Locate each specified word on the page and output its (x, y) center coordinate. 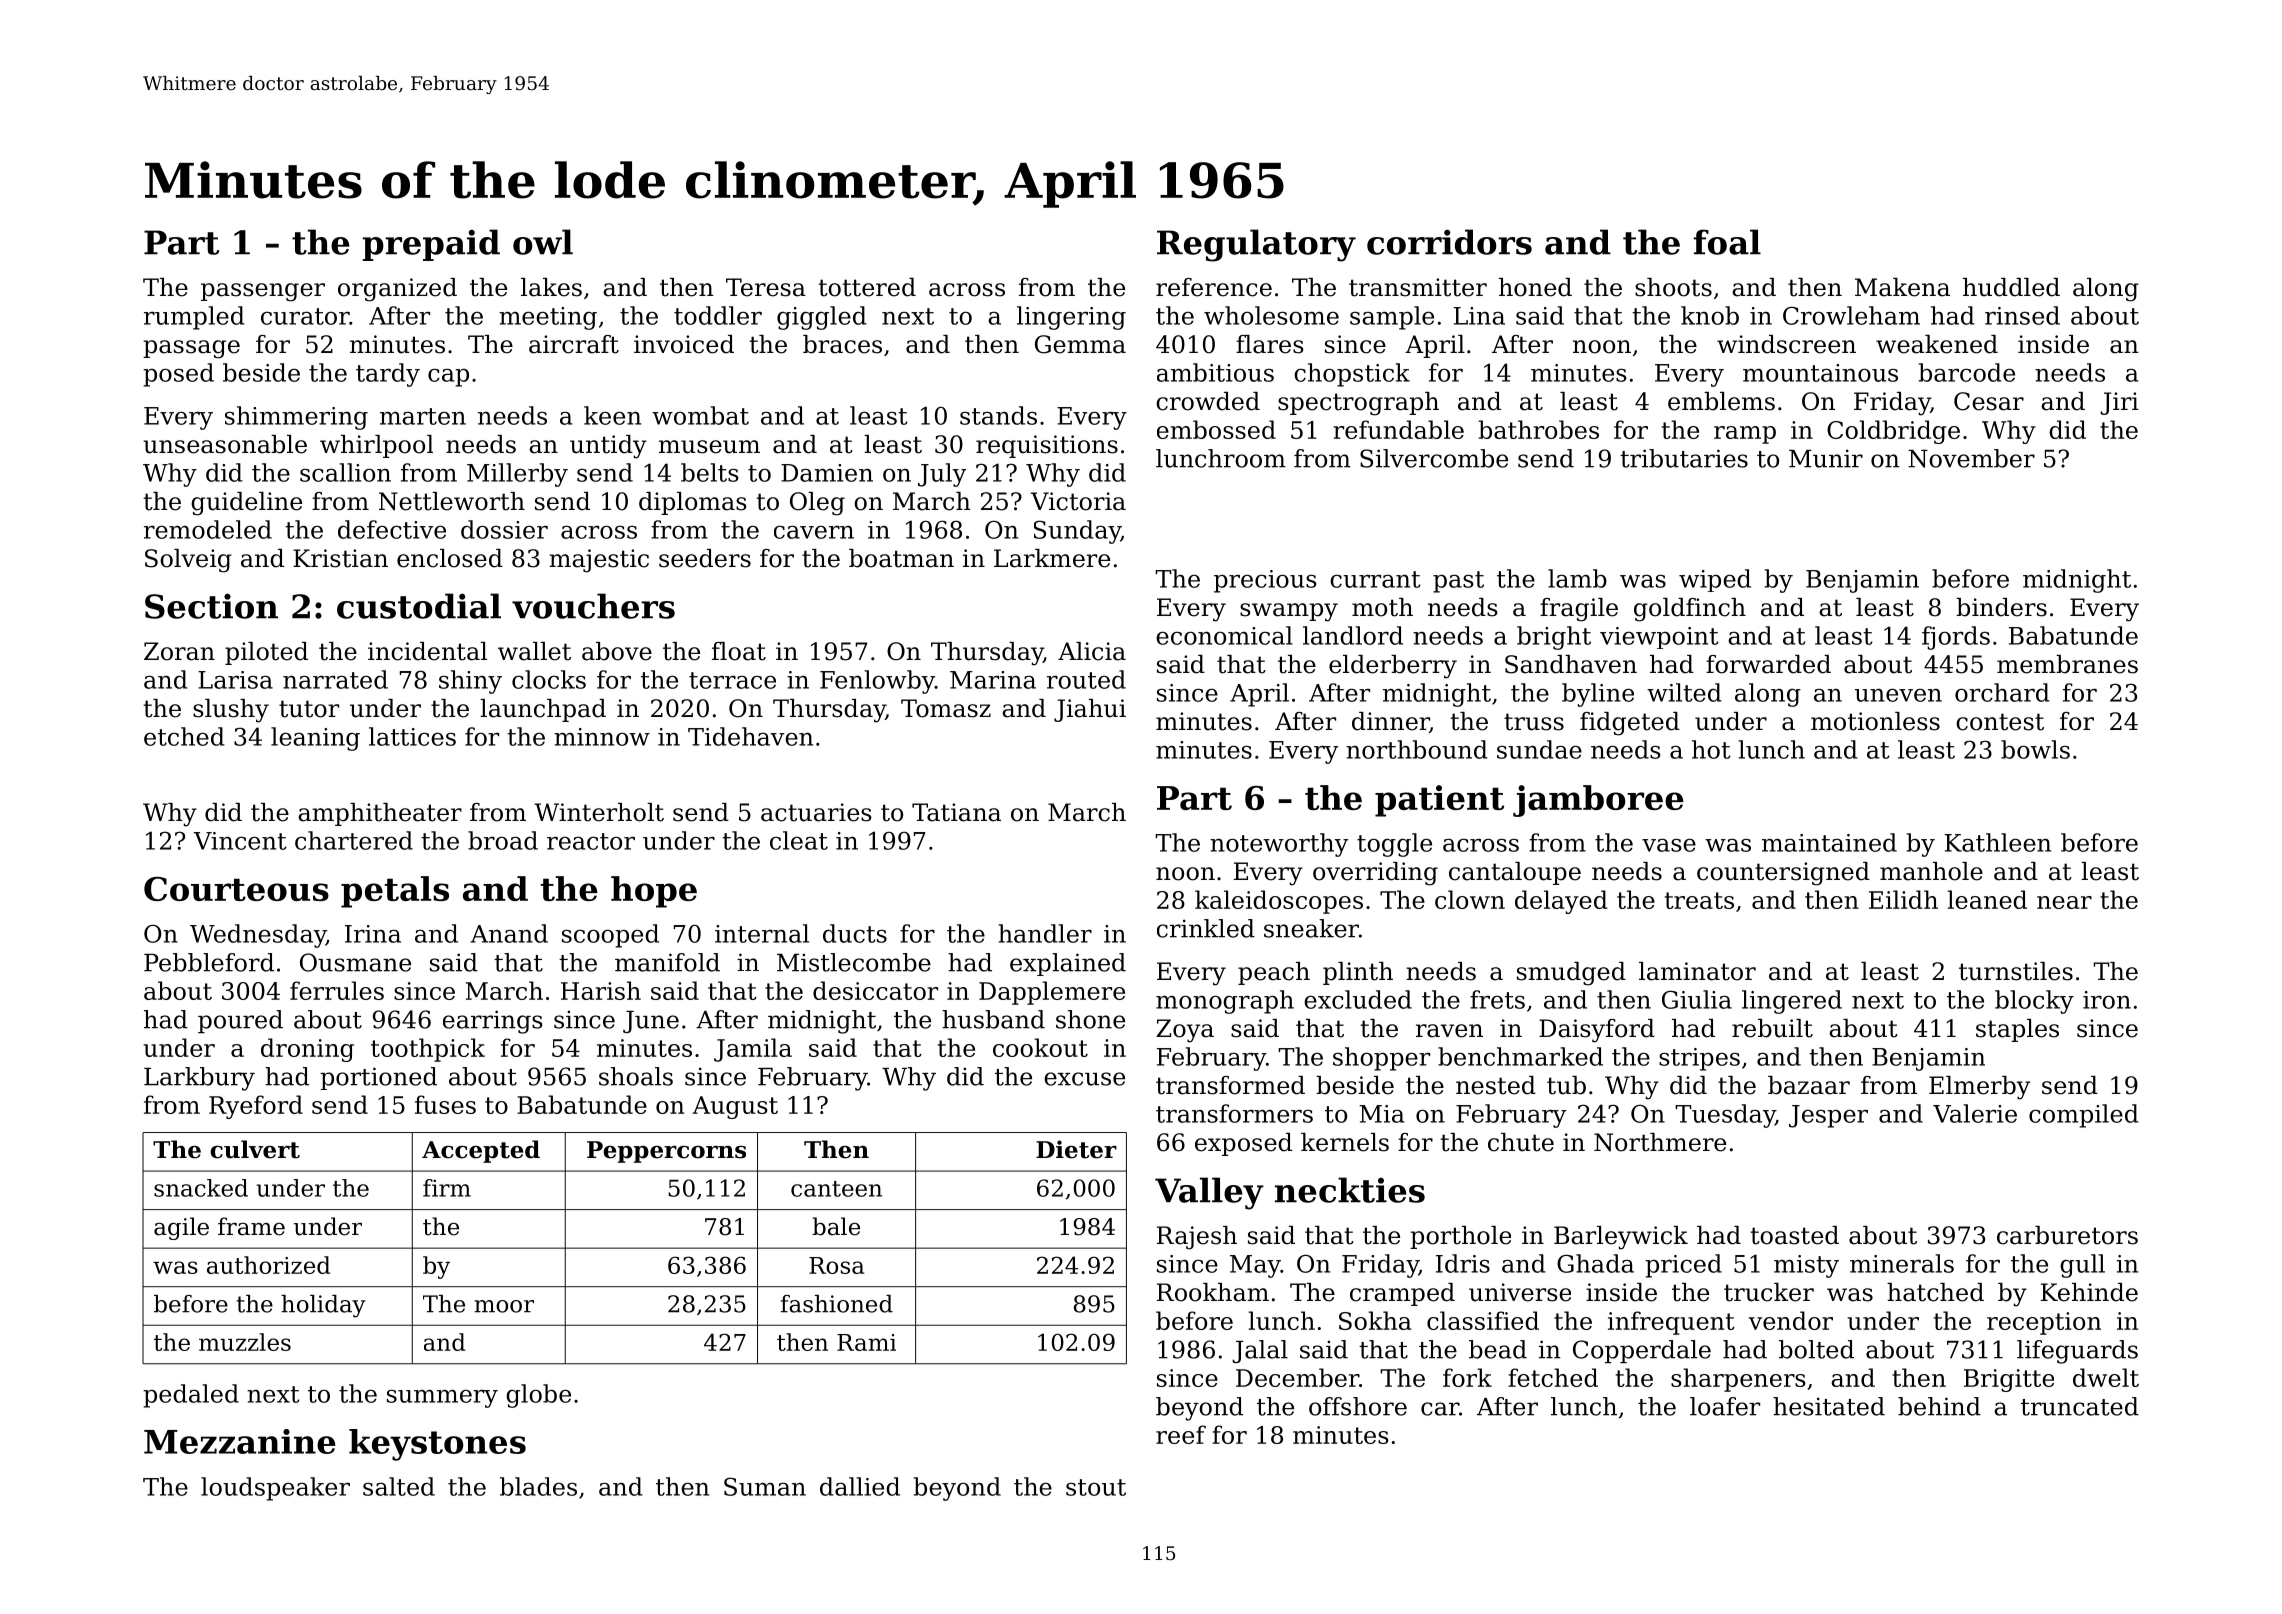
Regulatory (1256, 245)
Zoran (179, 651)
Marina (993, 680)
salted (399, 1486)
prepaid (431, 245)
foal (1727, 242)
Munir (1826, 458)
